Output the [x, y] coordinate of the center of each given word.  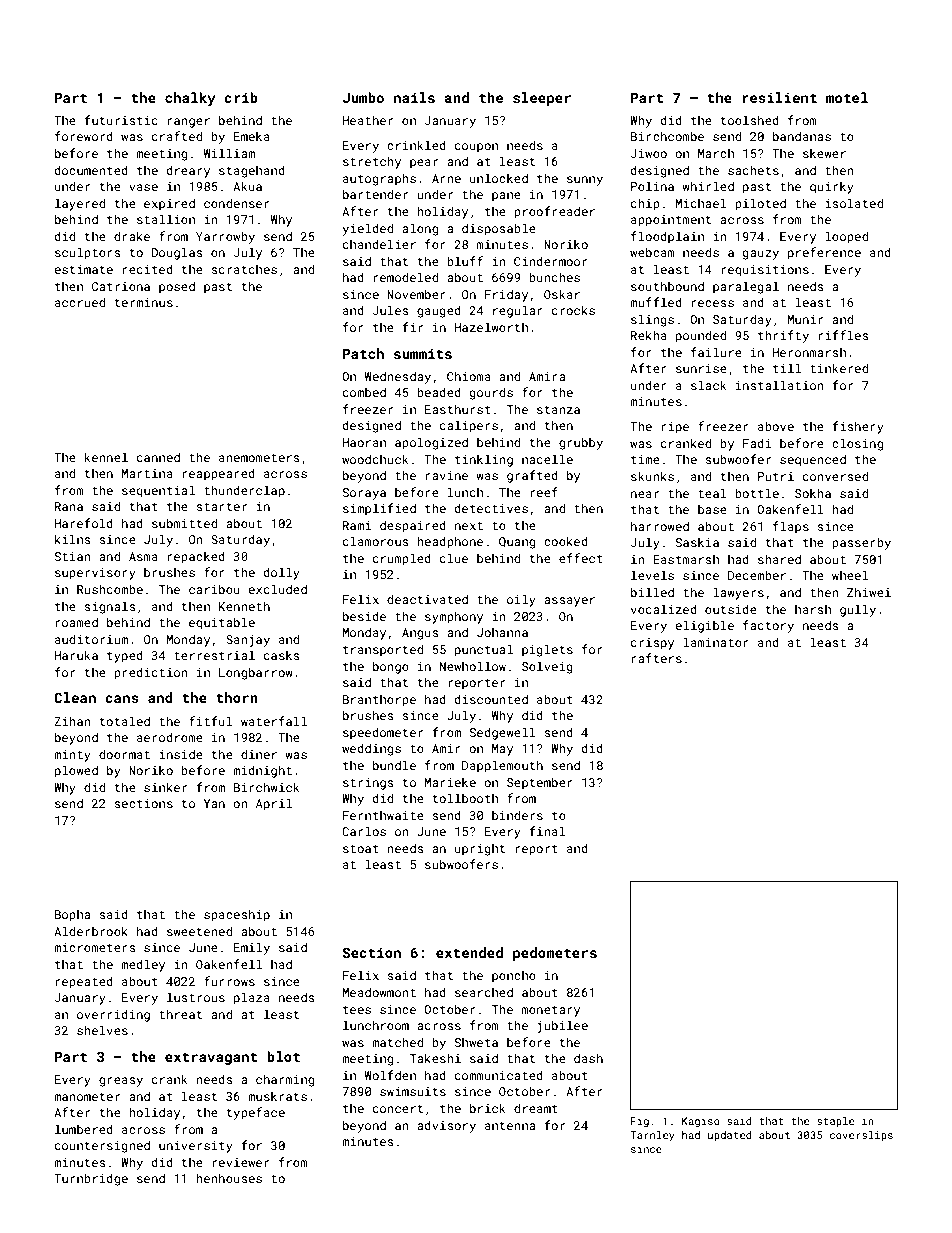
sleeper [542, 99]
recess [713, 303]
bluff [465, 261]
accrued [80, 302]
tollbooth [465, 798]
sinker [165, 787]
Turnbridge [91, 1179]
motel [847, 97]
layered [80, 204]
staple [835, 1122]
